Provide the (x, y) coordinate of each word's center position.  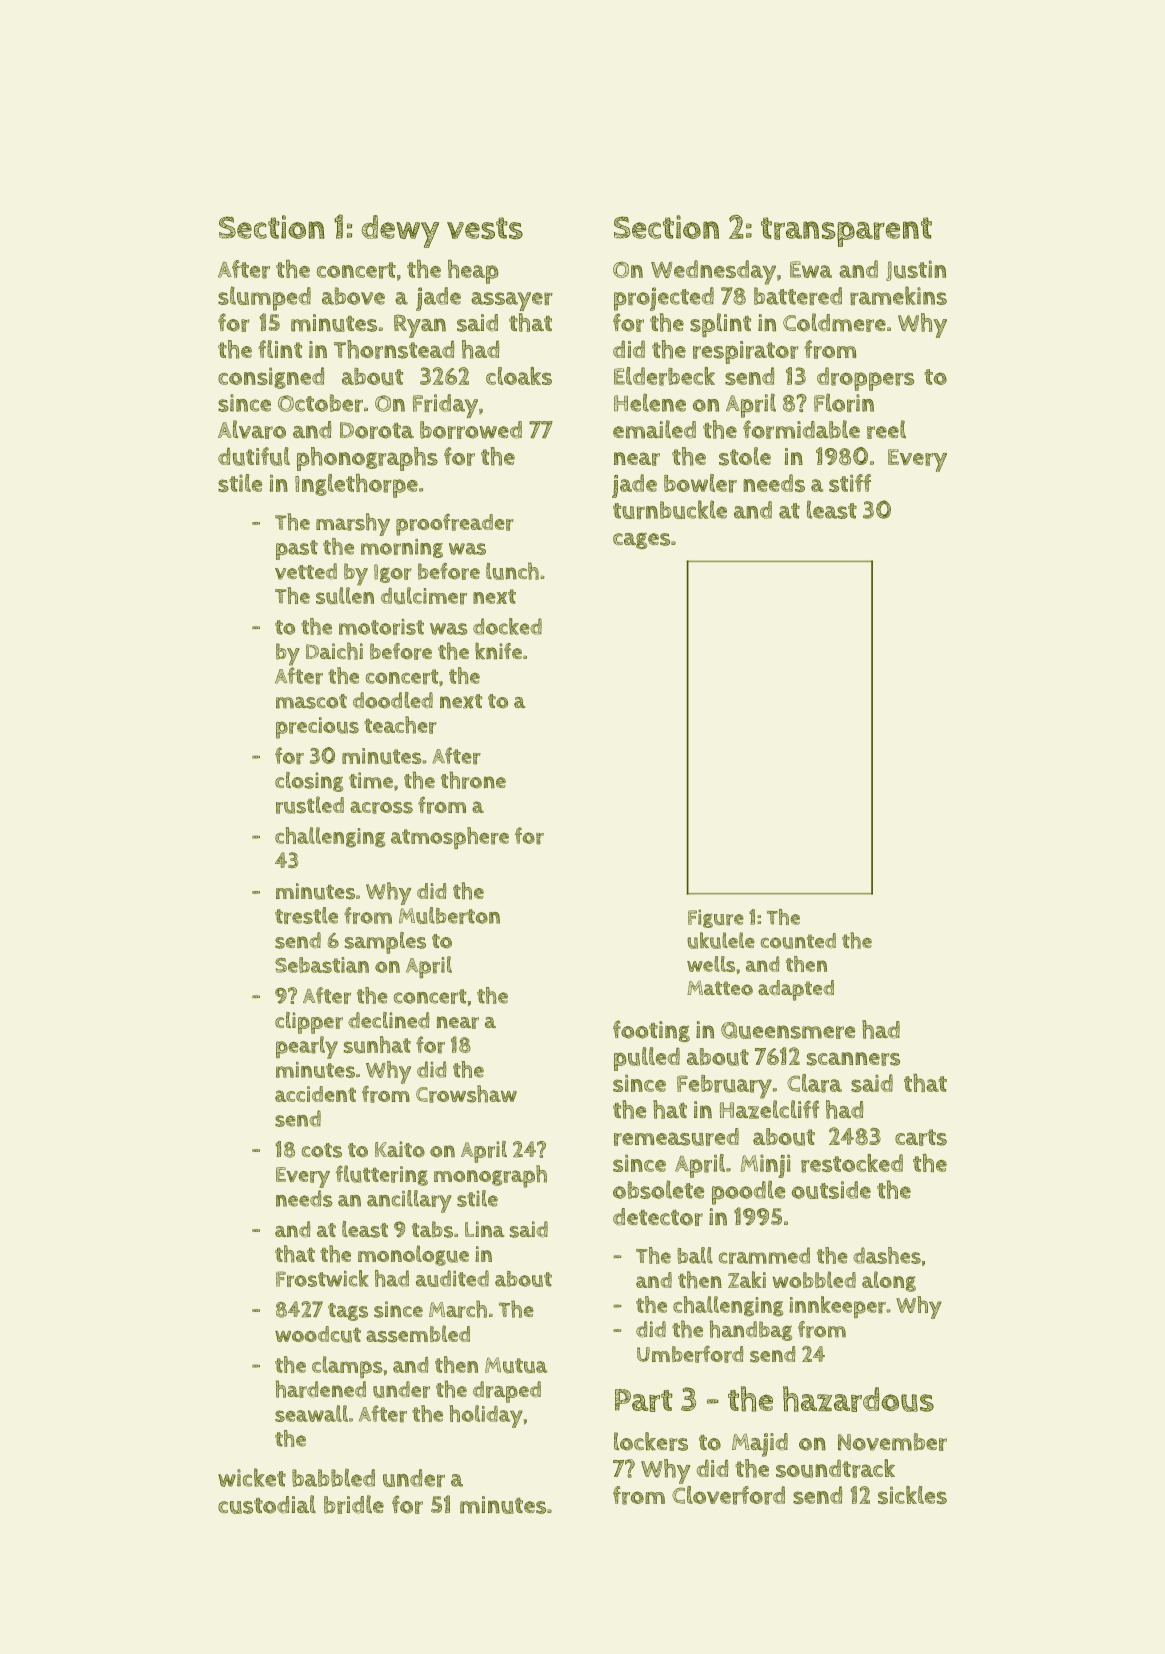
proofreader (455, 525)
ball (695, 1255)
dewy (400, 231)
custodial (267, 1504)
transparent (846, 232)
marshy (353, 524)
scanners (853, 1059)
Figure (716, 918)
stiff (850, 483)
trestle (306, 915)
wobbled (814, 1279)
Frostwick (322, 1278)
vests (485, 228)
